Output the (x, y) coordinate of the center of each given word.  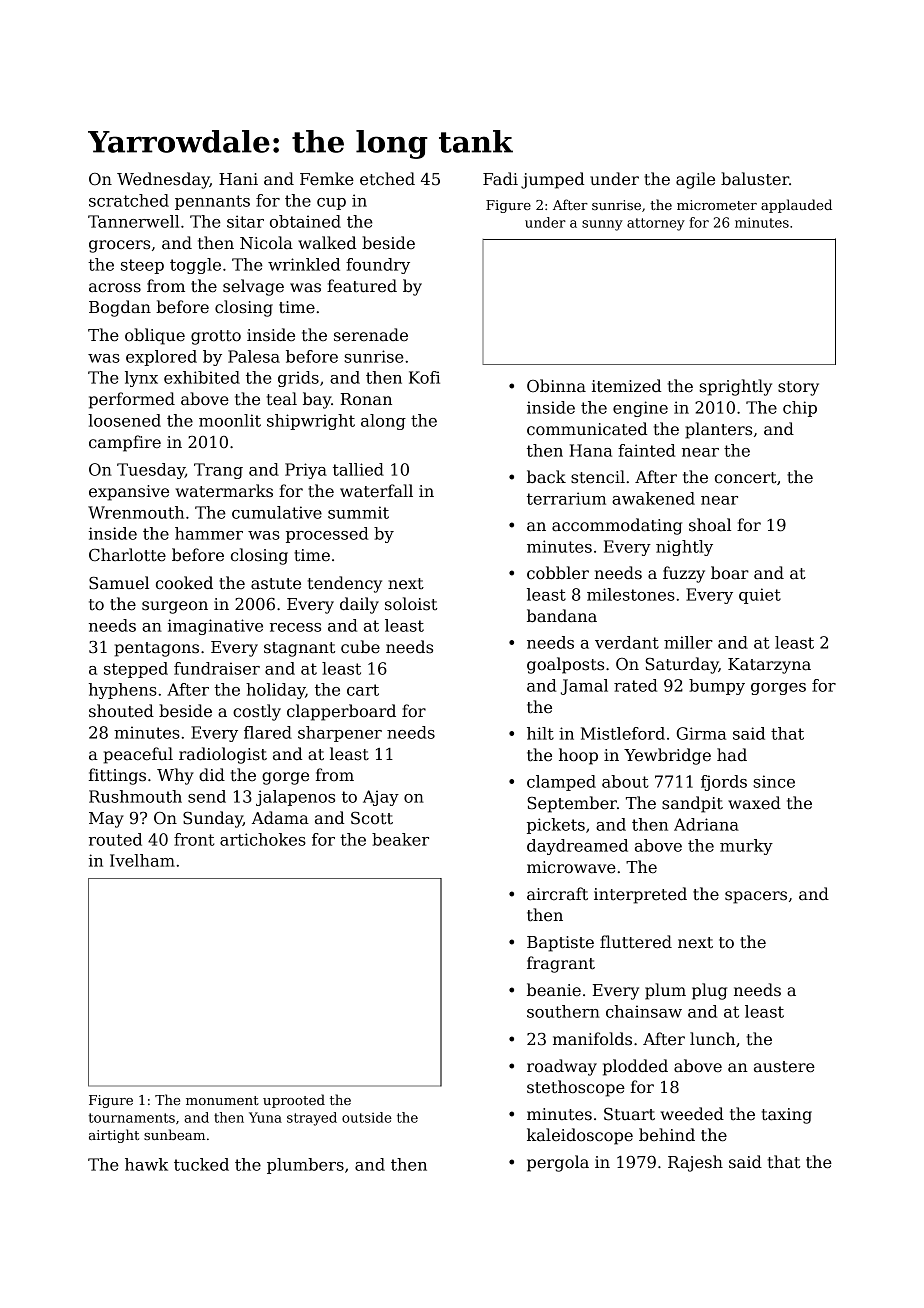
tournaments (132, 1118)
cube (360, 647)
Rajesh (695, 1163)
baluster (755, 179)
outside (367, 1117)
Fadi (500, 179)
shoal (710, 525)
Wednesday (163, 180)
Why (175, 776)
